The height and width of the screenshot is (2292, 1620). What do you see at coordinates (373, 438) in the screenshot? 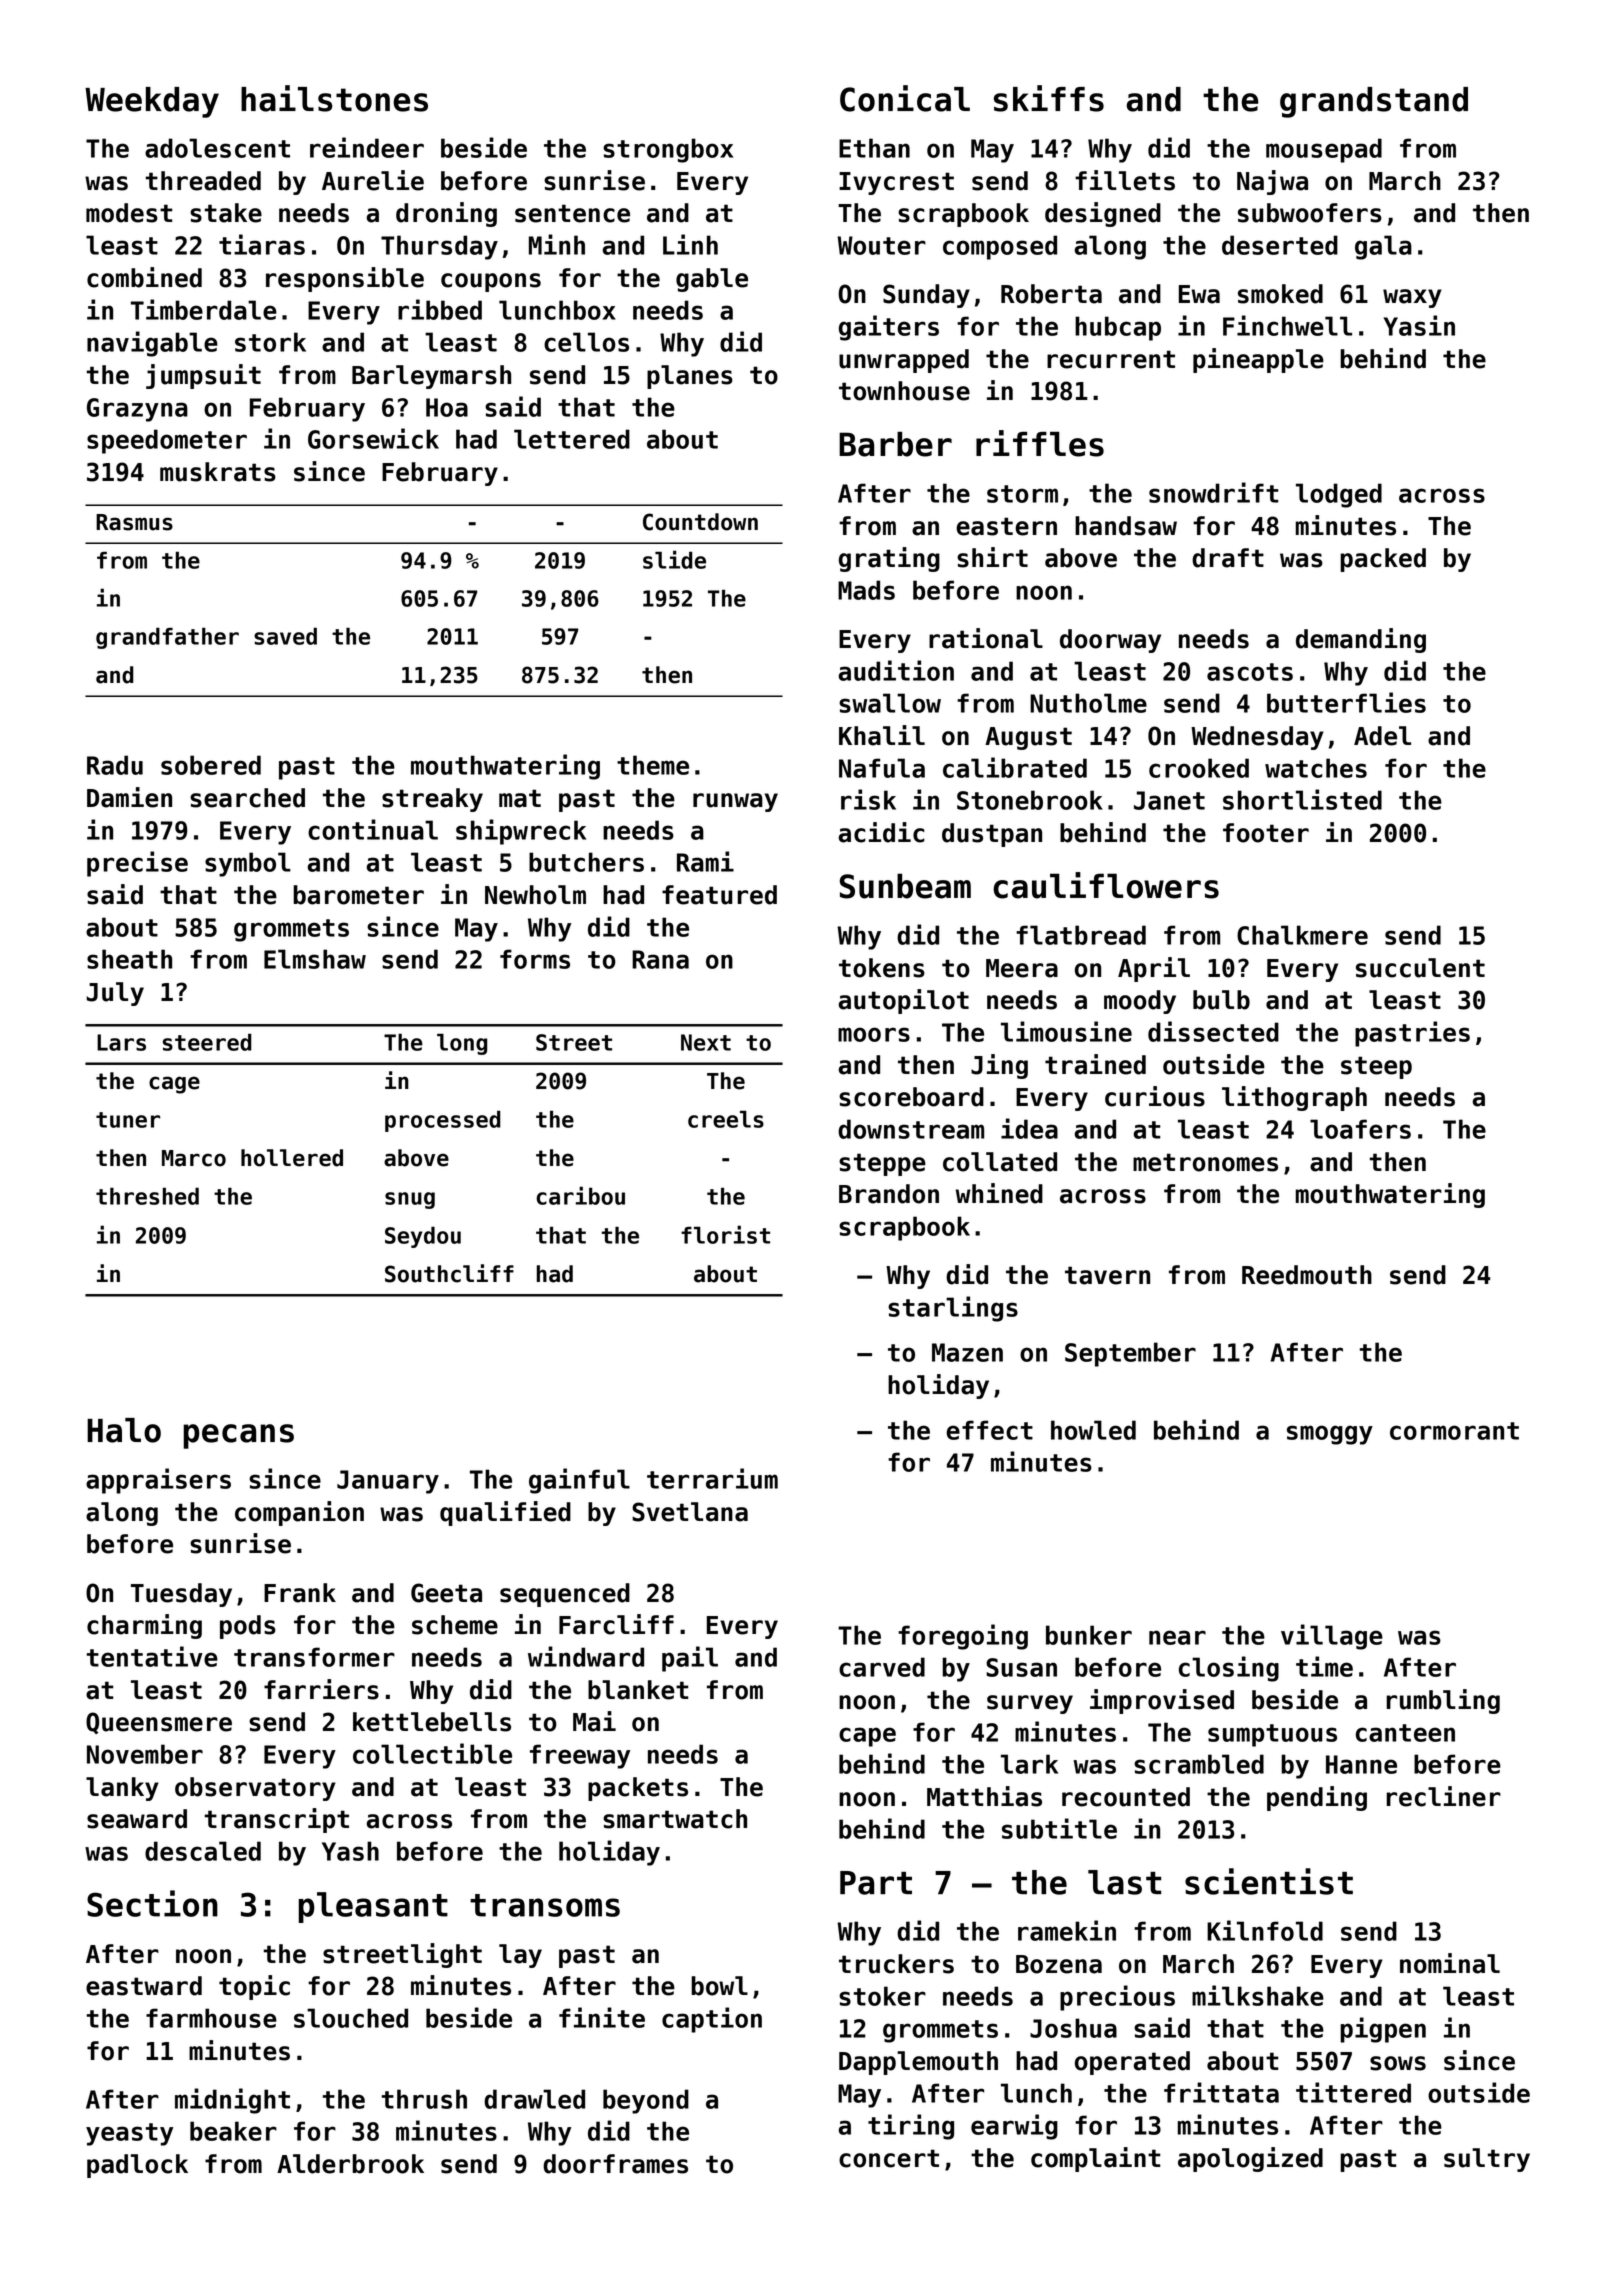
I see `Gorsewick` at bounding box center [373, 438].
